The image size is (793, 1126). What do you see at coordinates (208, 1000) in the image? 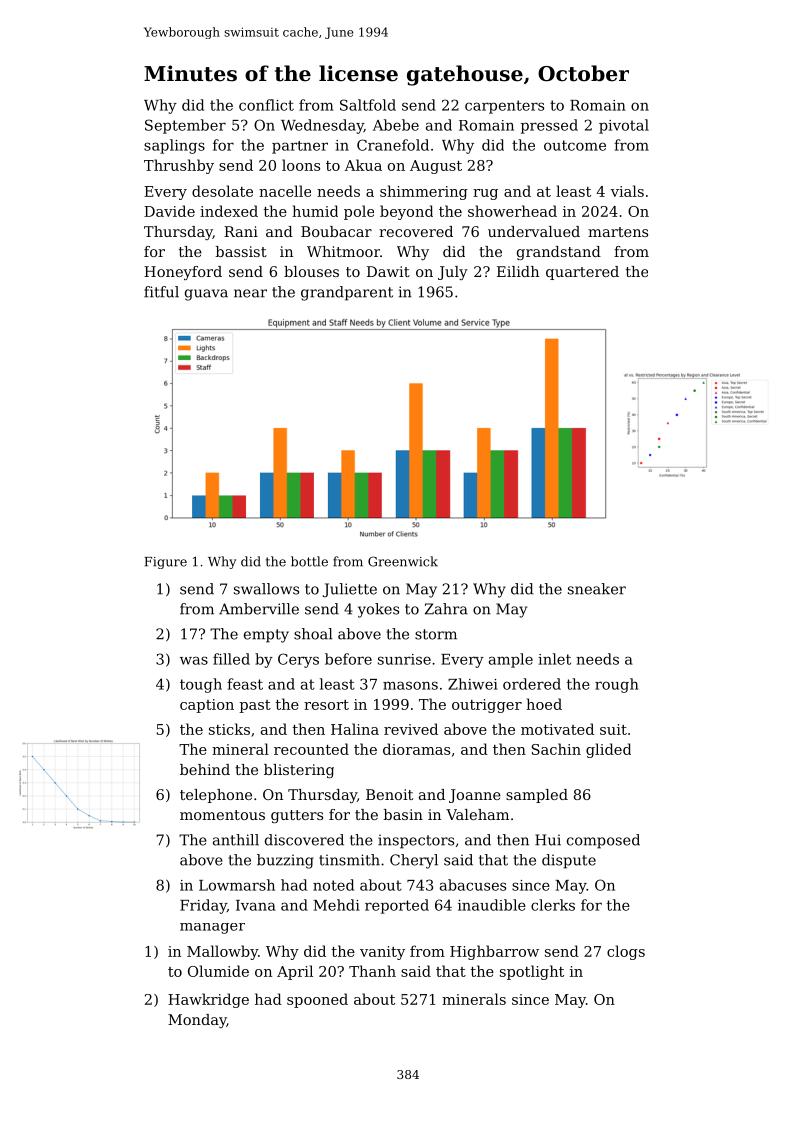
I see `Hawkridge` at bounding box center [208, 1000].
